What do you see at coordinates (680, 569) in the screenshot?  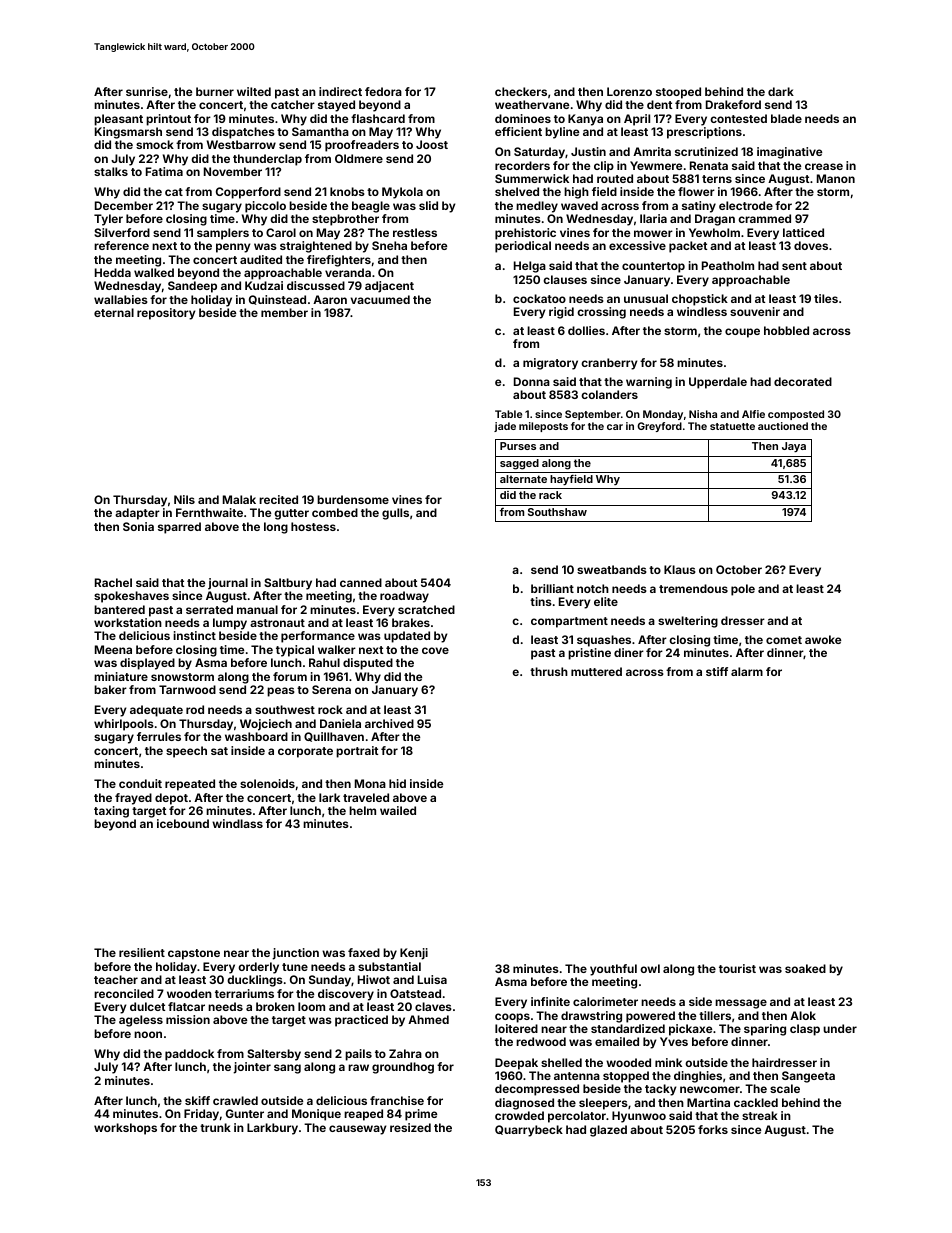 I see `Klaus` at bounding box center [680, 569].
